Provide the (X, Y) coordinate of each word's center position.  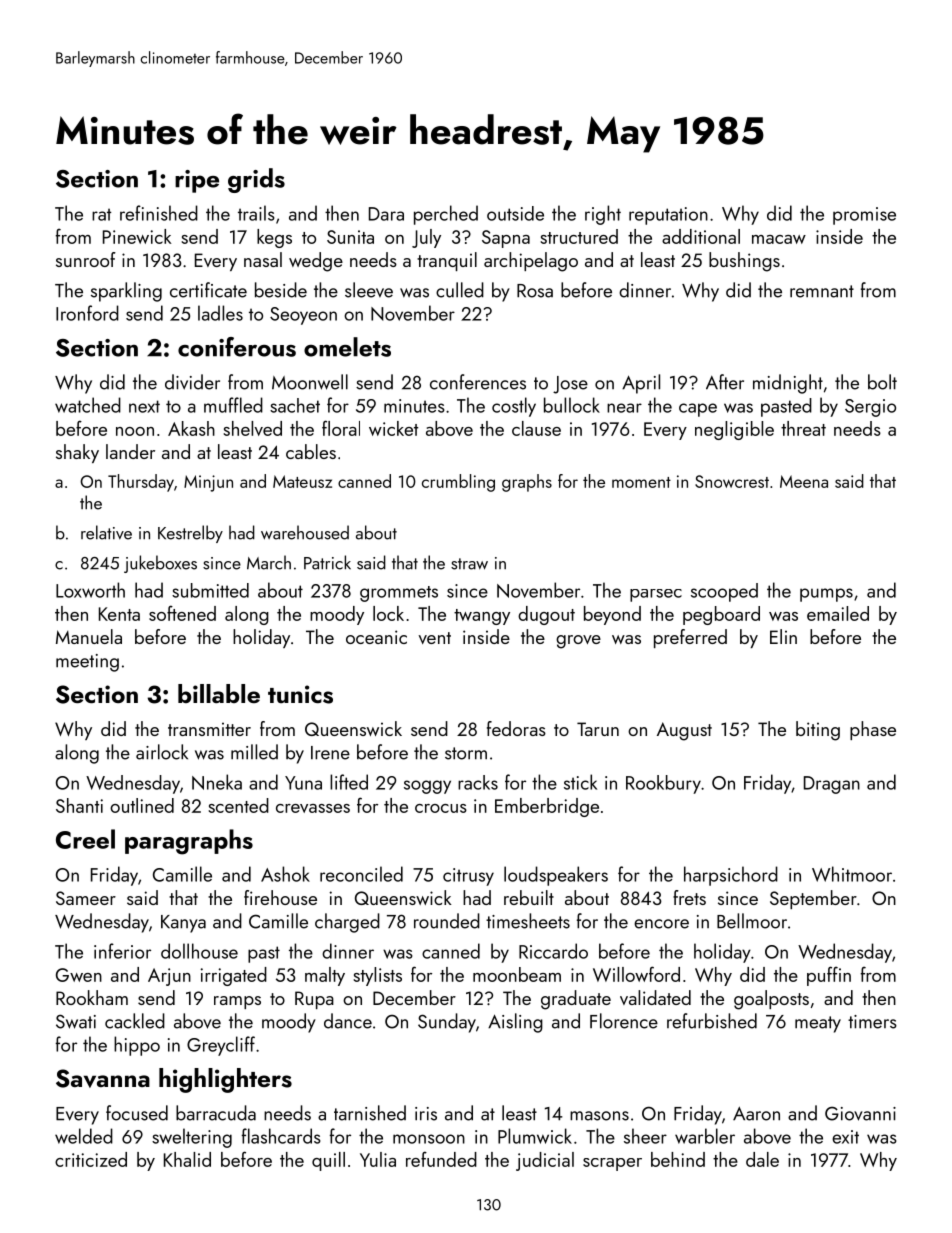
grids (256, 180)
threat (803, 428)
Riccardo (553, 951)
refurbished (712, 1021)
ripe (197, 181)
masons (599, 1116)
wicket (393, 428)
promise (864, 216)
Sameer (86, 898)
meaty (818, 1024)
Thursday (141, 483)
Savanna (103, 1078)
